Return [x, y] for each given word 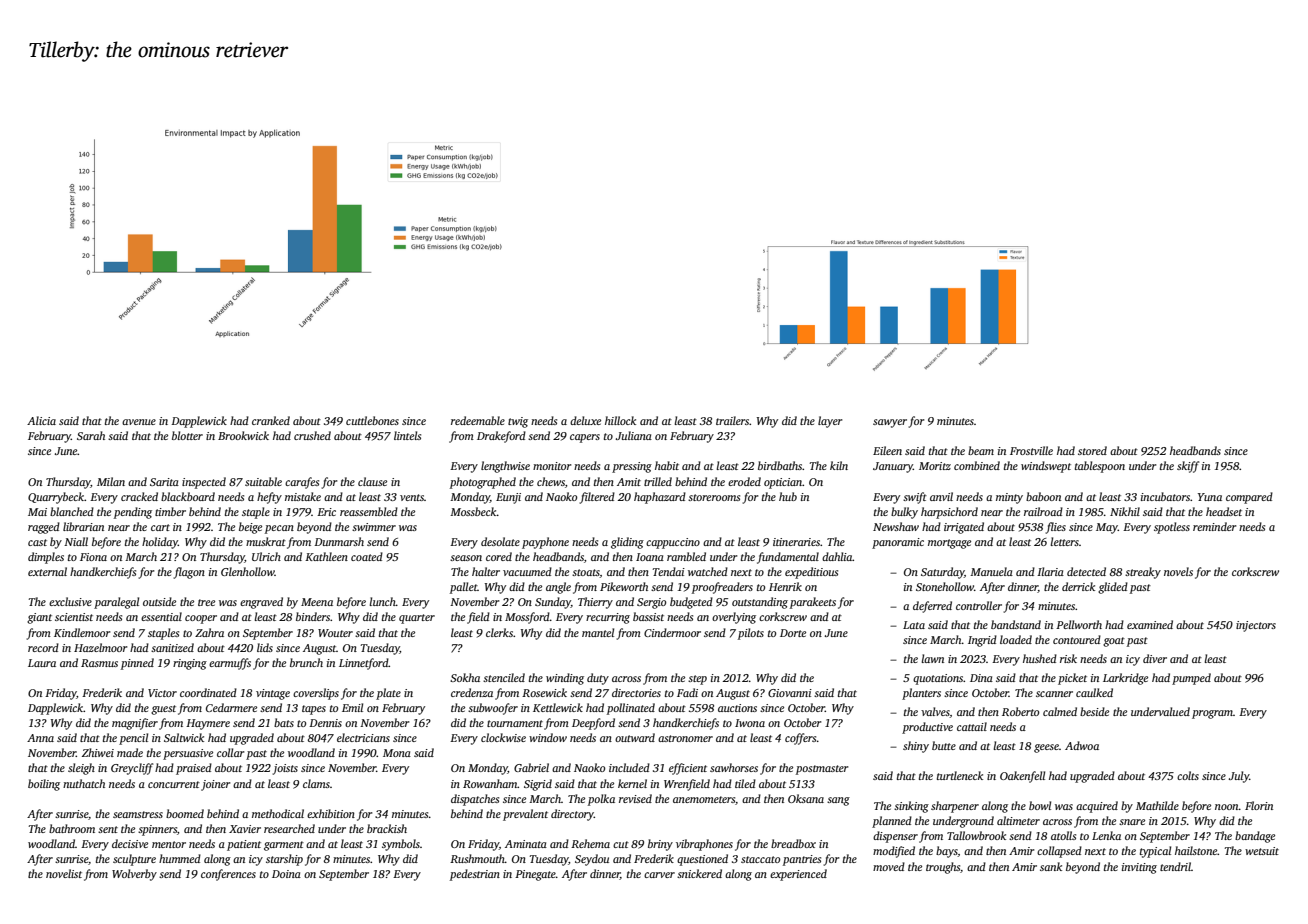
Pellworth [1079, 624]
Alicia [41, 420]
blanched [72, 511]
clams [316, 783]
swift [915, 498]
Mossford [527, 618]
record [43, 647]
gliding [627, 543]
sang [838, 801]
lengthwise [505, 467]
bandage [1255, 837]
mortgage [949, 544]
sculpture [134, 860]
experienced [798, 875]
